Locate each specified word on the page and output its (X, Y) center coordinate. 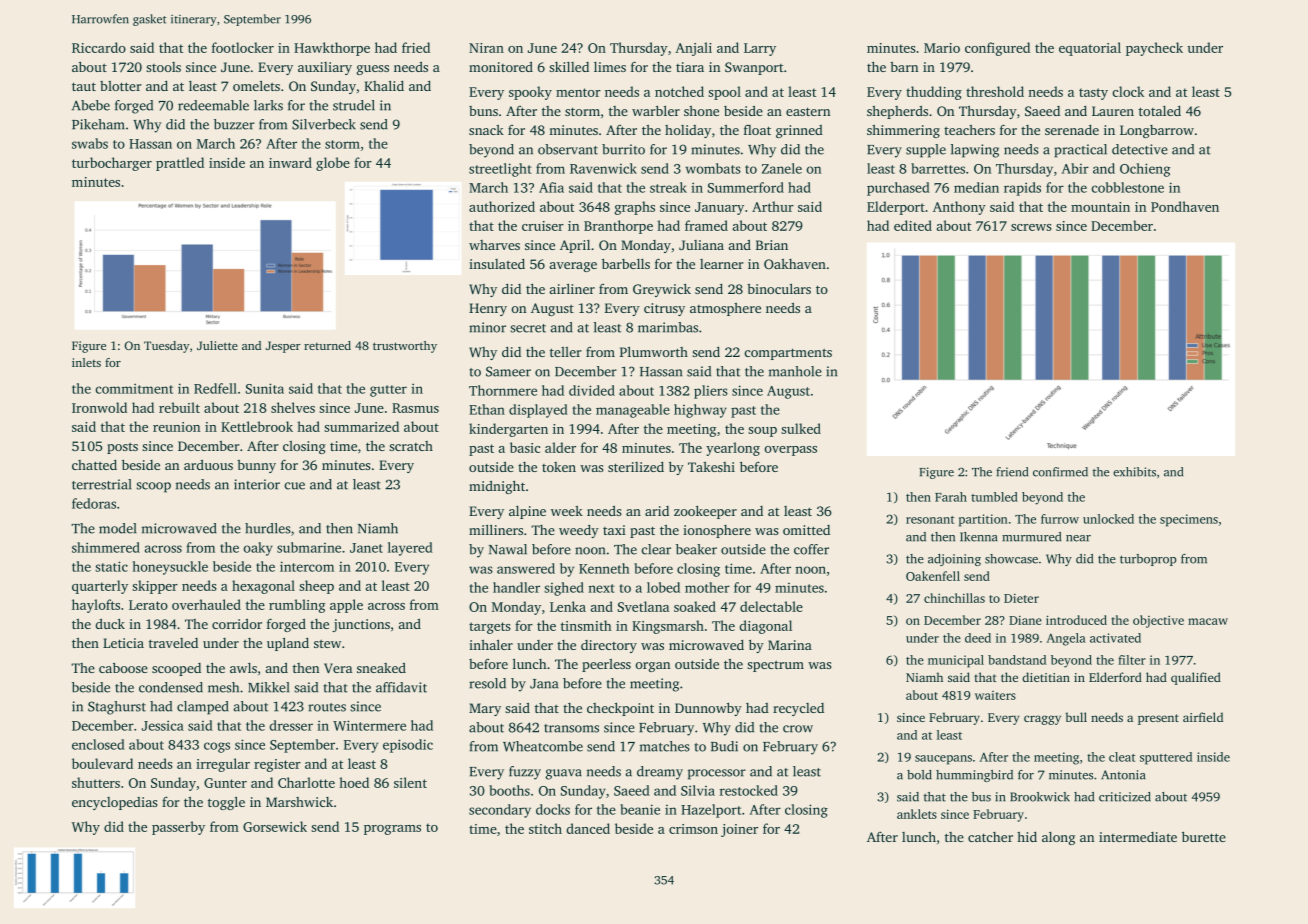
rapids (1022, 189)
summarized (361, 426)
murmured (1031, 537)
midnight (497, 487)
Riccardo (99, 47)
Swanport (754, 68)
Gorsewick (275, 826)
